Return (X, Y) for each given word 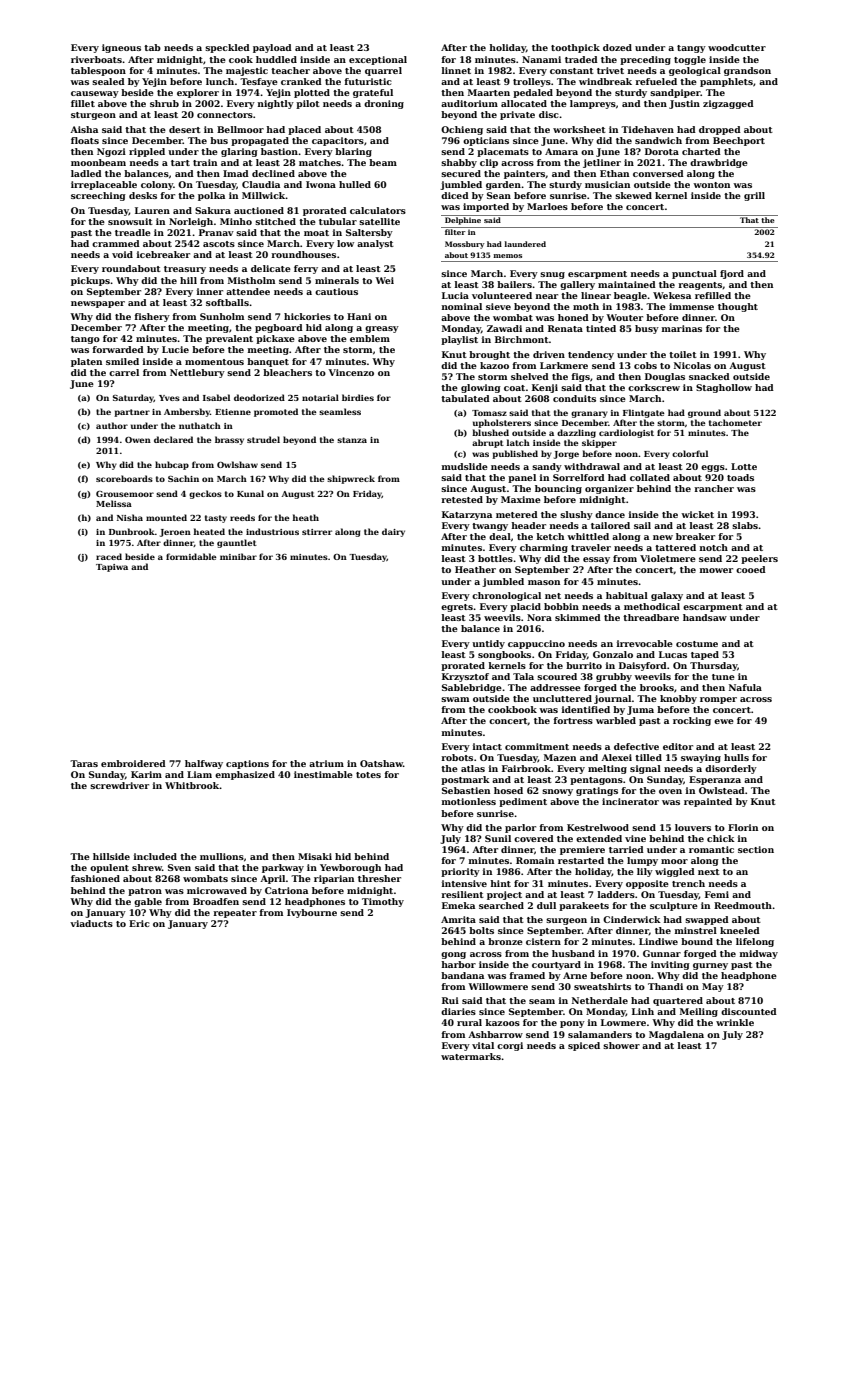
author (112, 425)
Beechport (739, 141)
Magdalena (676, 1035)
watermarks (471, 1056)
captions (247, 764)
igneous (121, 48)
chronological (506, 596)
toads (740, 477)
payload (272, 48)
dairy (393, 532)
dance (610, 514)
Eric (139, 923)
